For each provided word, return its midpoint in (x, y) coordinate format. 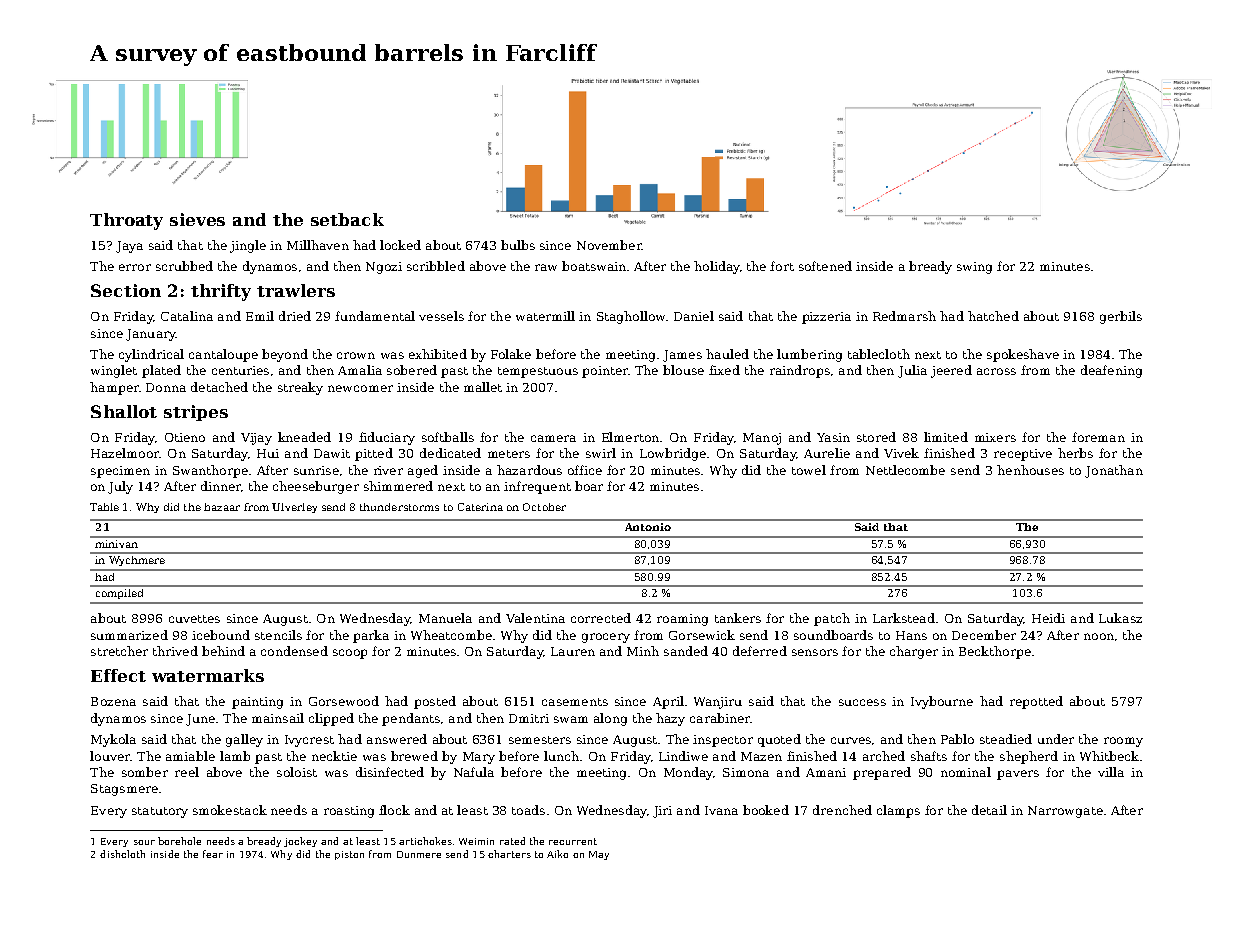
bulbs (518, 245)
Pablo (957, 739)
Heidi (1048, 618)
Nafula (474, 772)
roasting (349, 812)
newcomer (360, 388)
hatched (993, 316)
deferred (760, 651)
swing (974, 268)
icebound (221, 635)
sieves (197, 219)
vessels (441, 316)
